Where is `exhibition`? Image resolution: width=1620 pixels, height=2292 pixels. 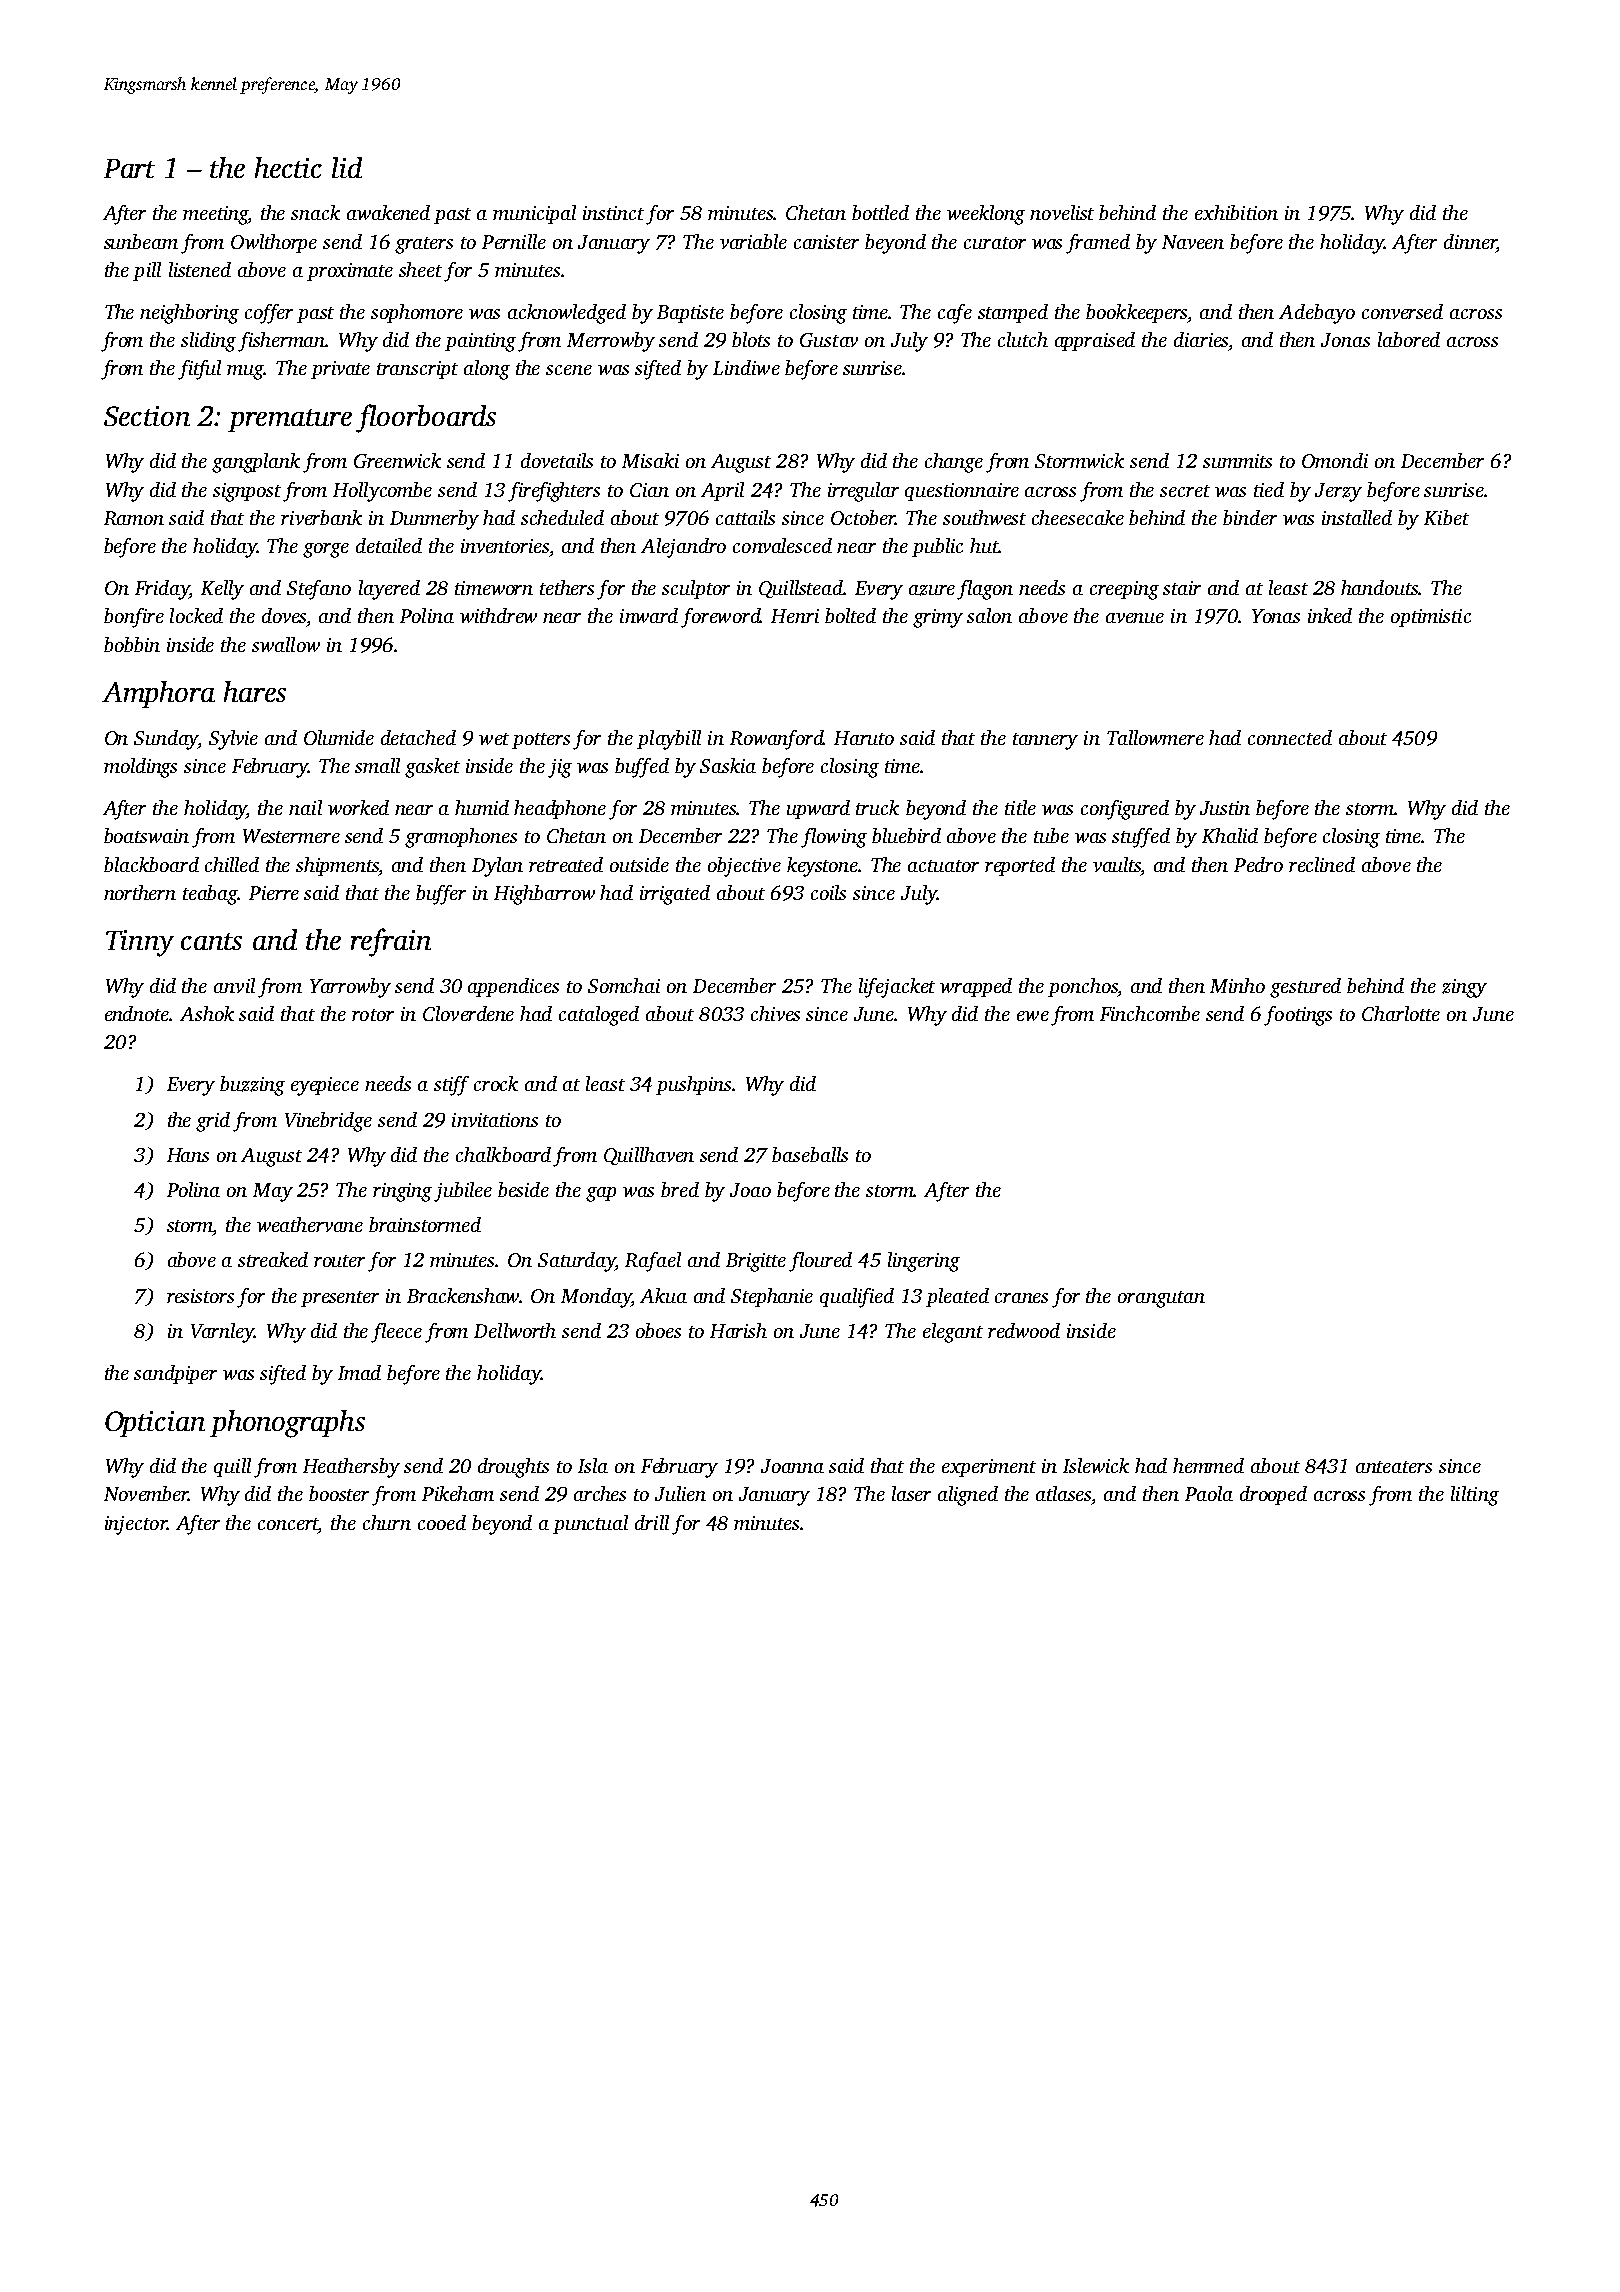 exhibition is located at coordinates (1236, 212).
